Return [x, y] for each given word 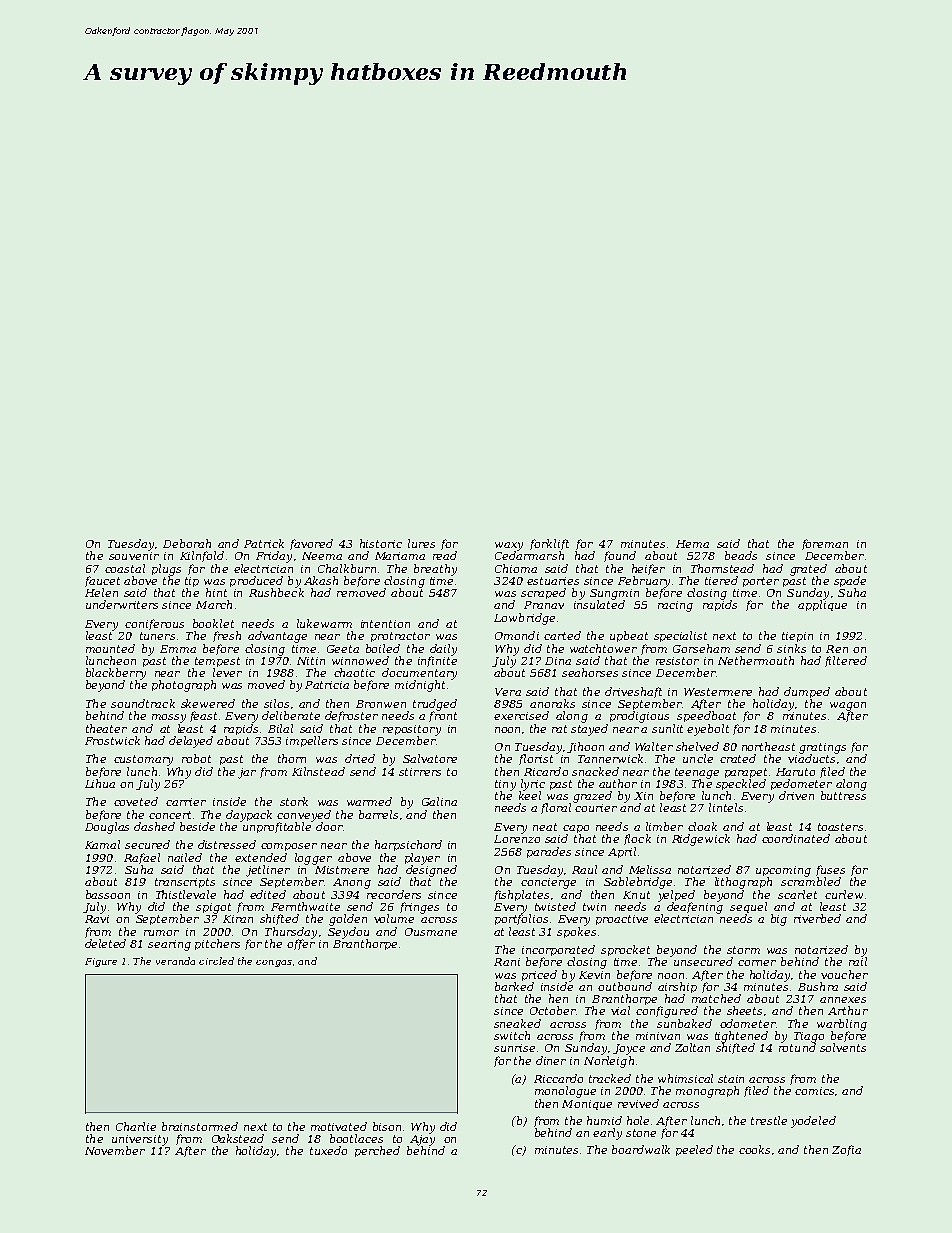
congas [274, 963]
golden [348, 920]
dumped [807, 692]
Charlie [136, 1126]
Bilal [280, 728]
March [214, 604]
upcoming [783, 871]
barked [514, 986]
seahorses [590, 672]
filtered [846, 661]
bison [387, 1126]
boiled [383, 648]
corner [757, 963]
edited [268, 894]
